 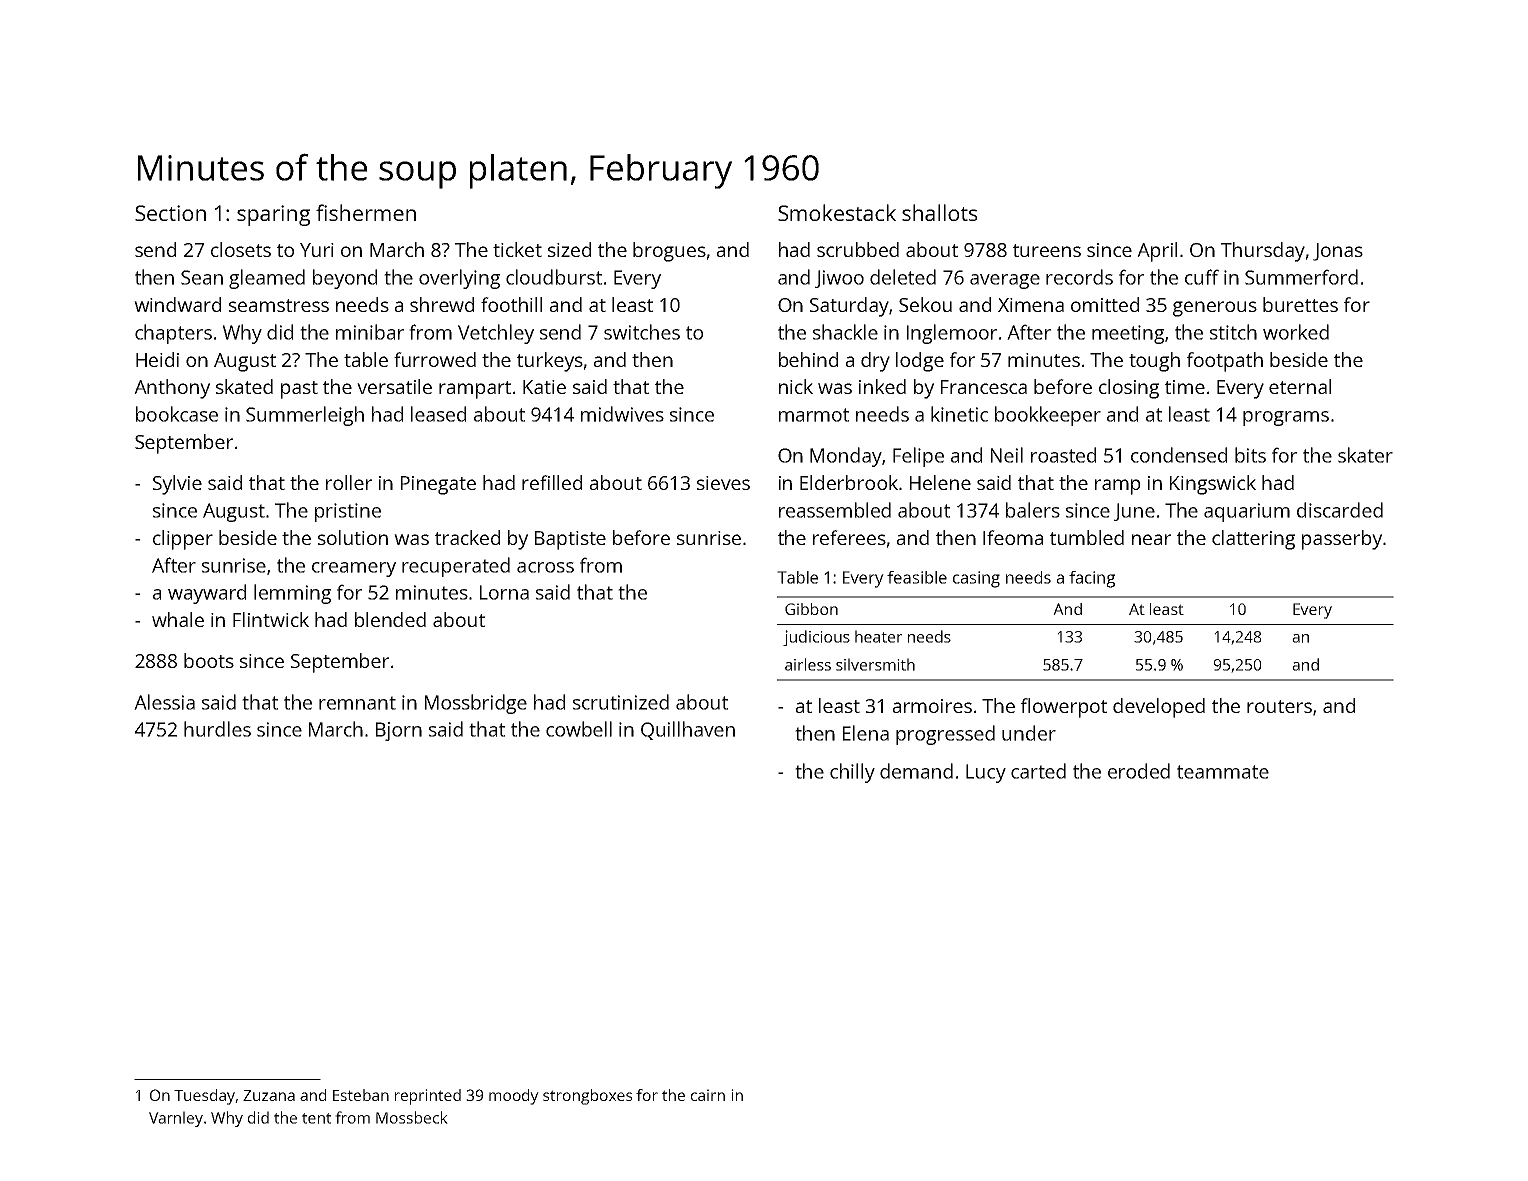 What do you see at coordinates (204, 1097) in the screenshot?
I see `Tuesday` at bounding box center [204, 1097].
